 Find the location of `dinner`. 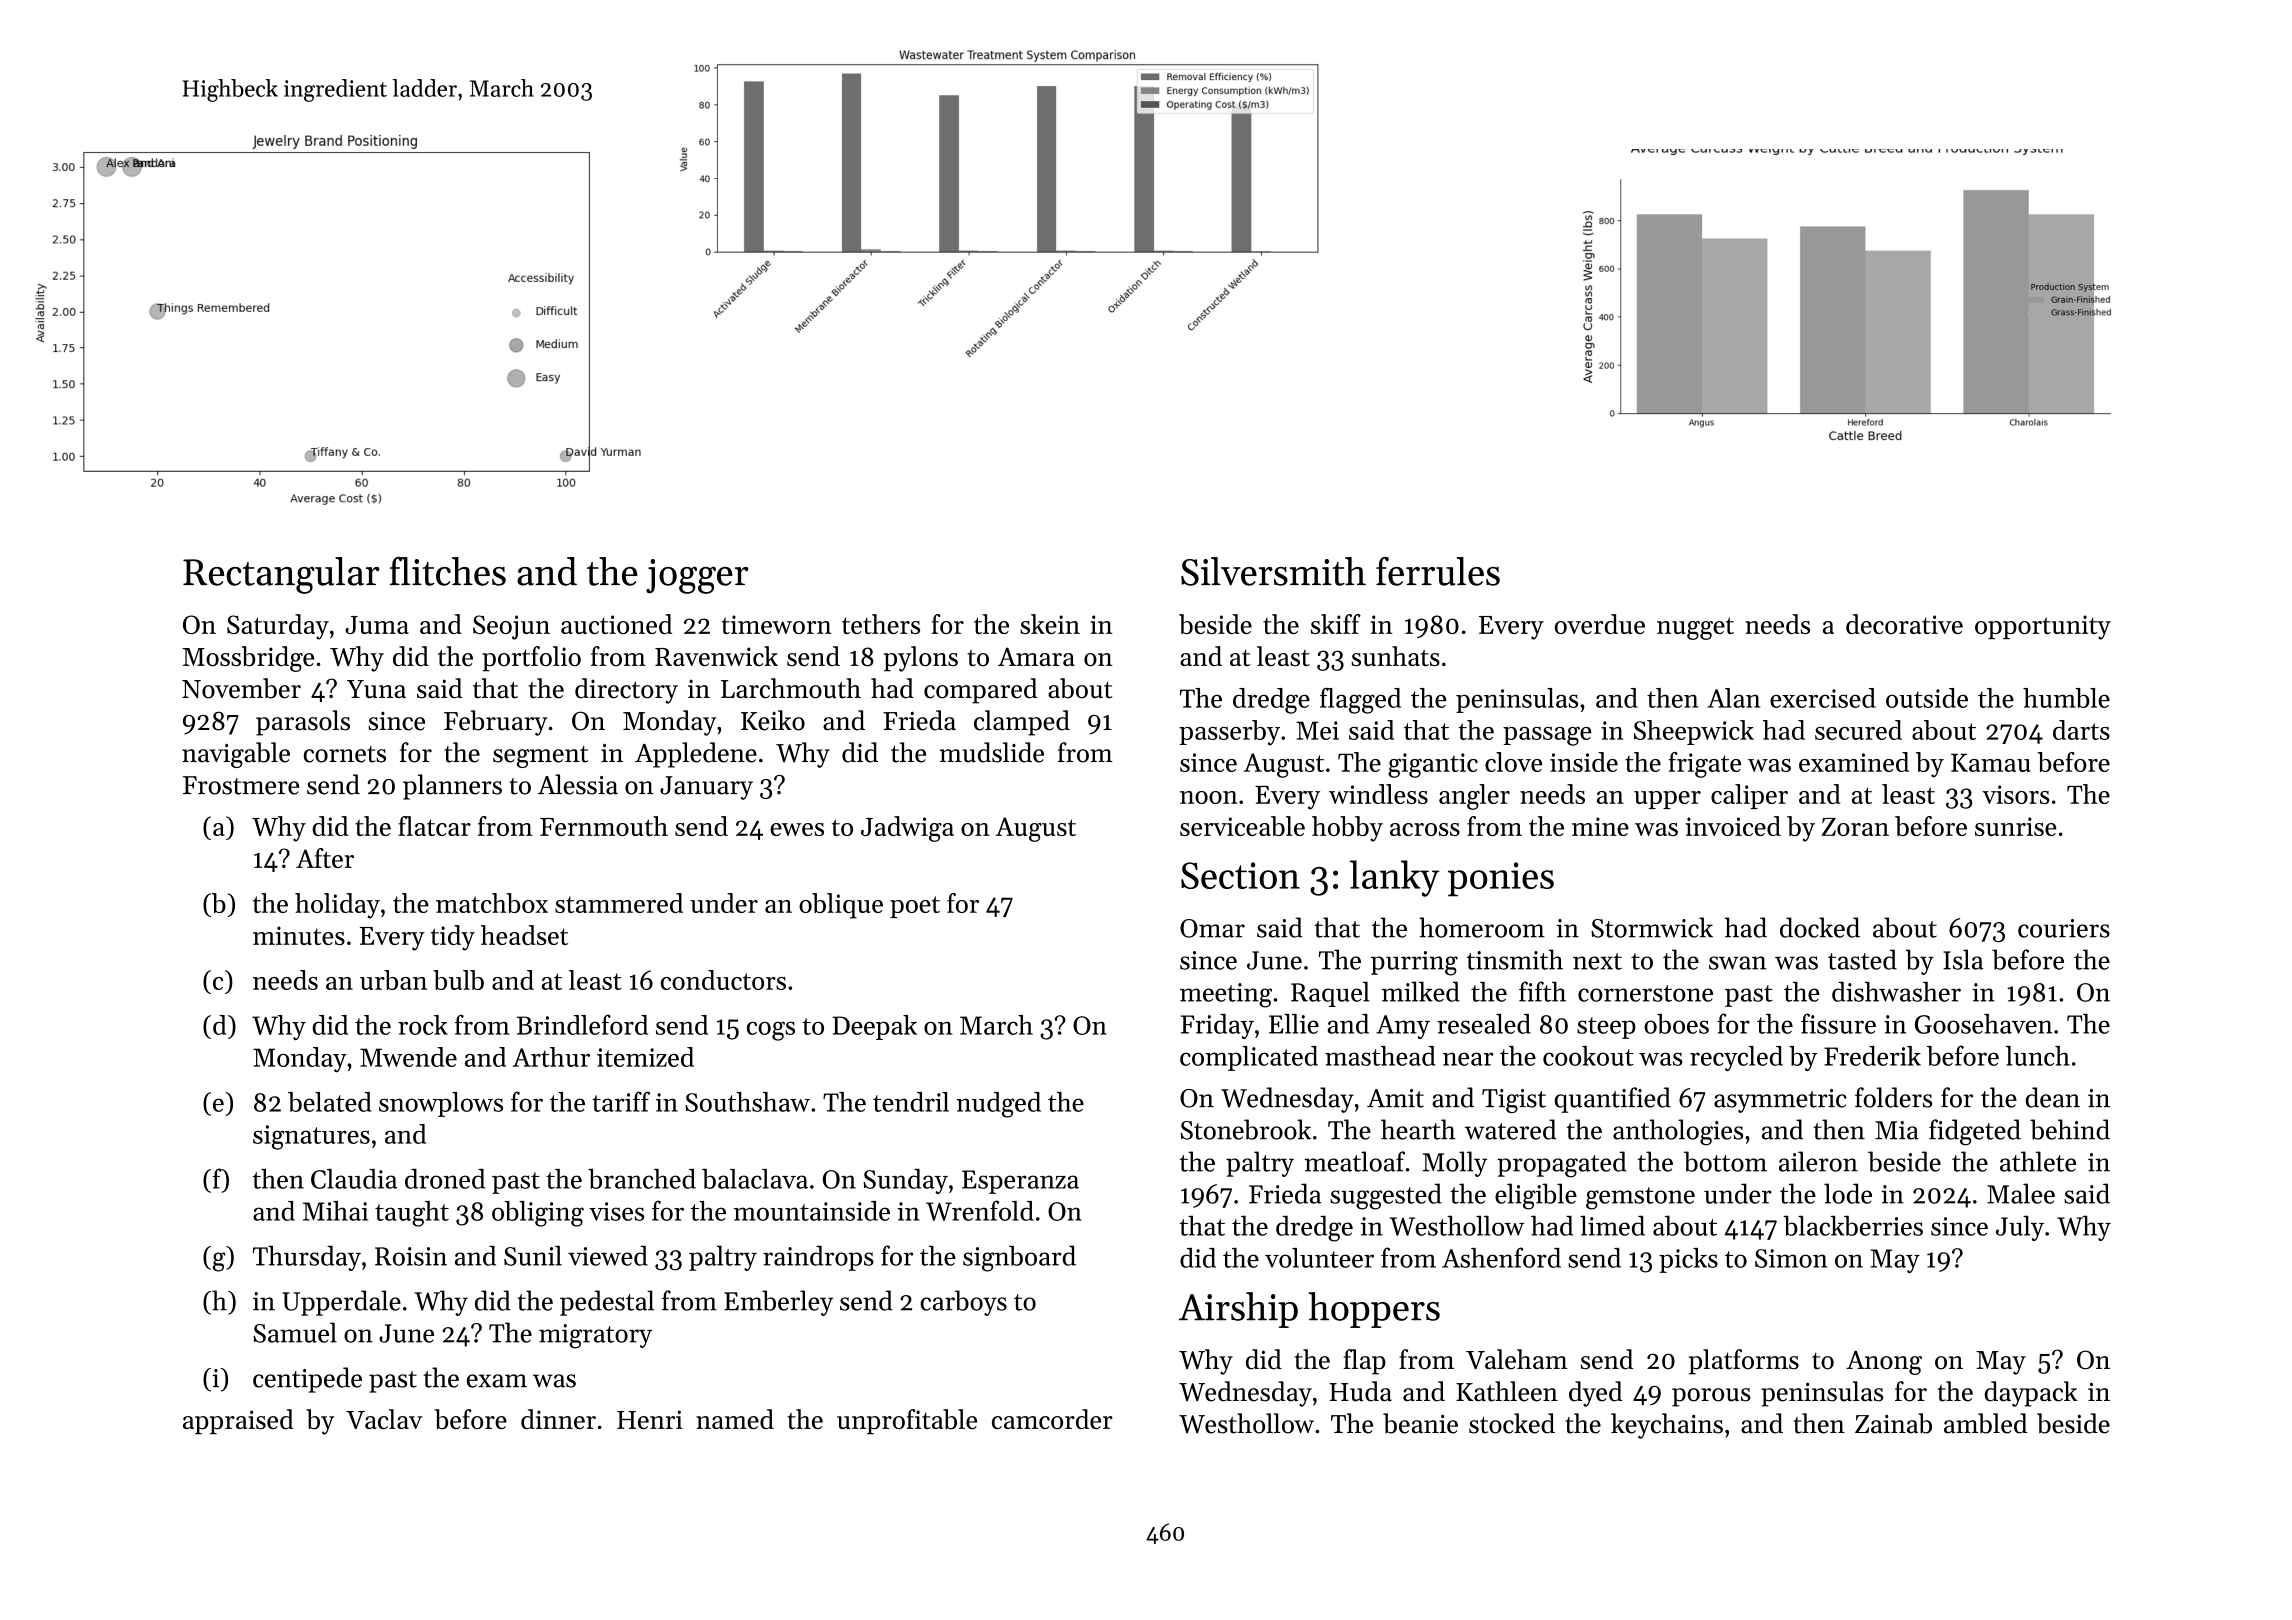

dinner is located at coordinates (558, 1419).
